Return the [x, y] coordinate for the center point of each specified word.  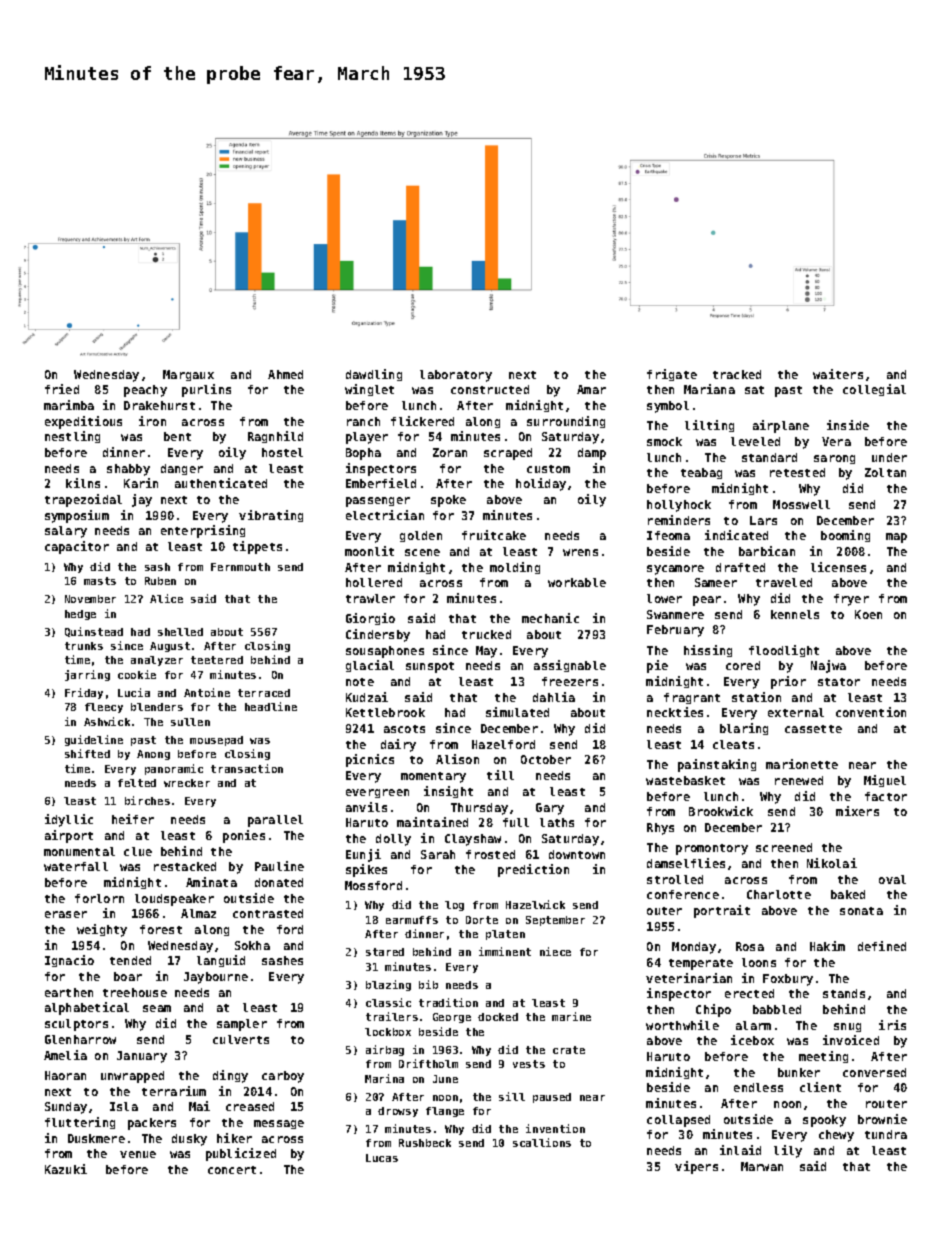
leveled [755, 441]
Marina [384, 1078]
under [889, 457]
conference [683, 894]
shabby [128, 470]
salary [66, 532]
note [360, 682]
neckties [675, 712]
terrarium [174, 1091]
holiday [541, 484]
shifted [87, 753]
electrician [385, 515]
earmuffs [412, 920]
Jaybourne [216, 978]
